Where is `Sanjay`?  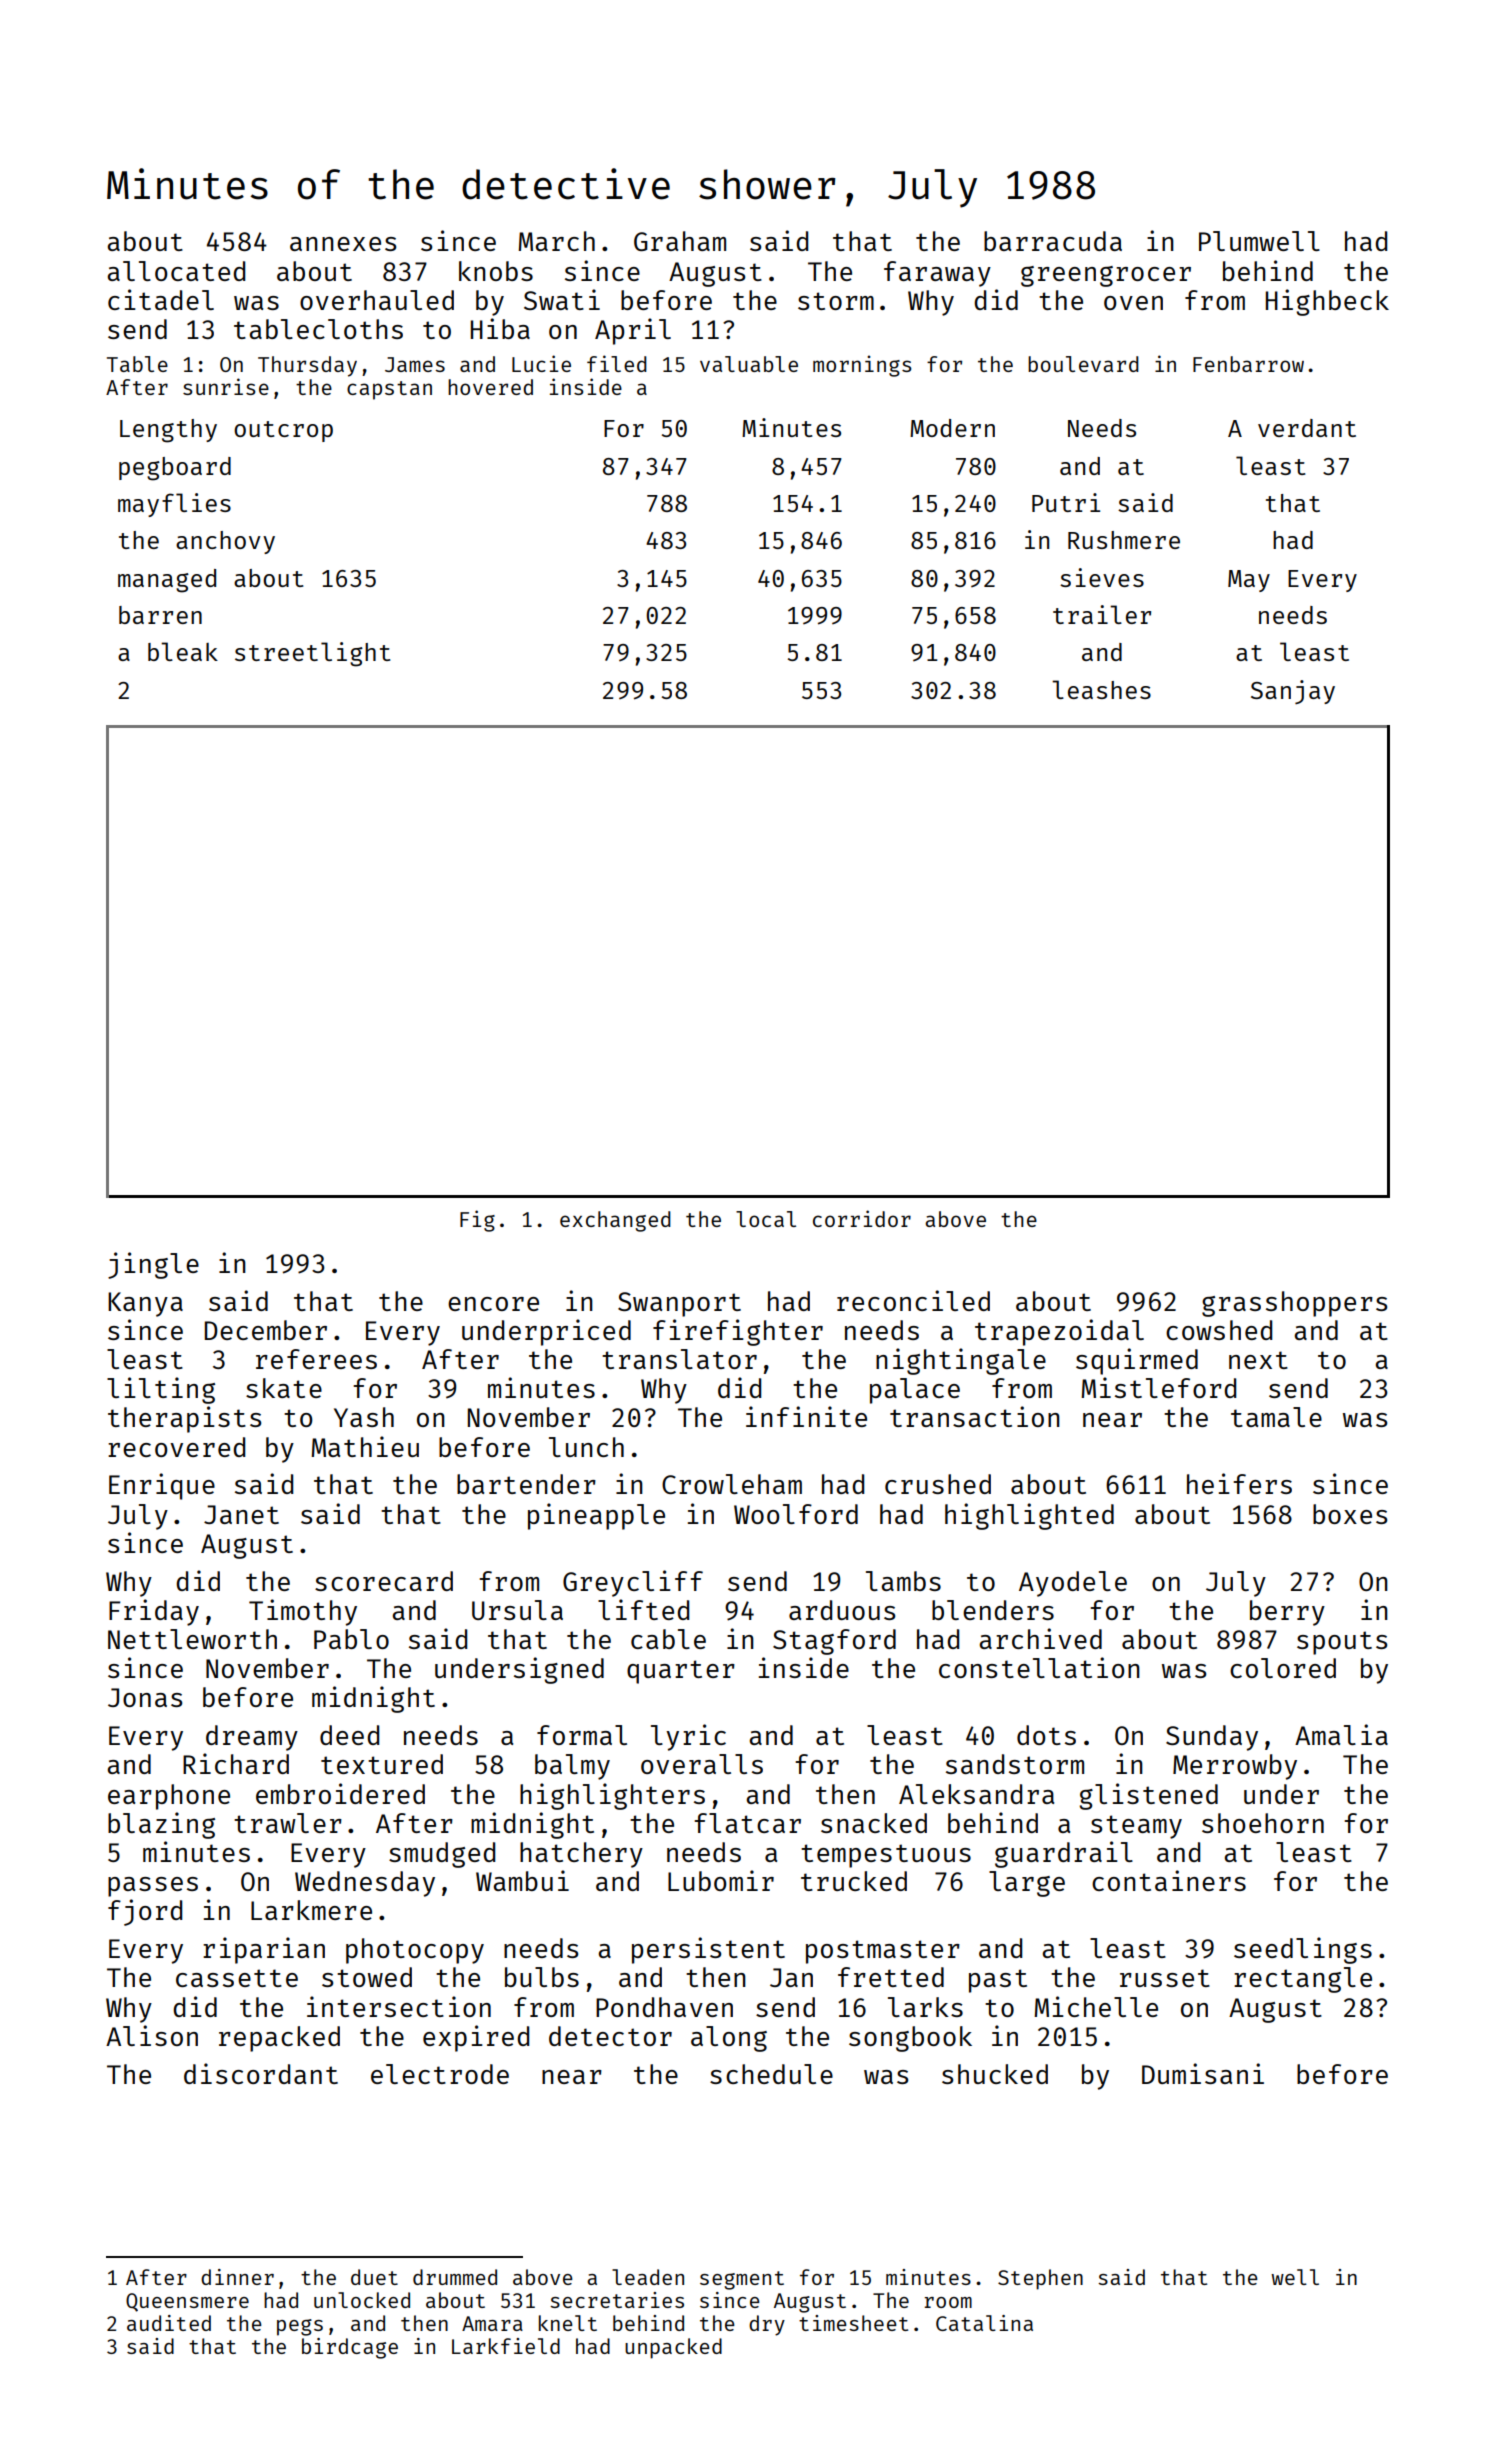
Sanjay is located at coordinates (1293, 692).
